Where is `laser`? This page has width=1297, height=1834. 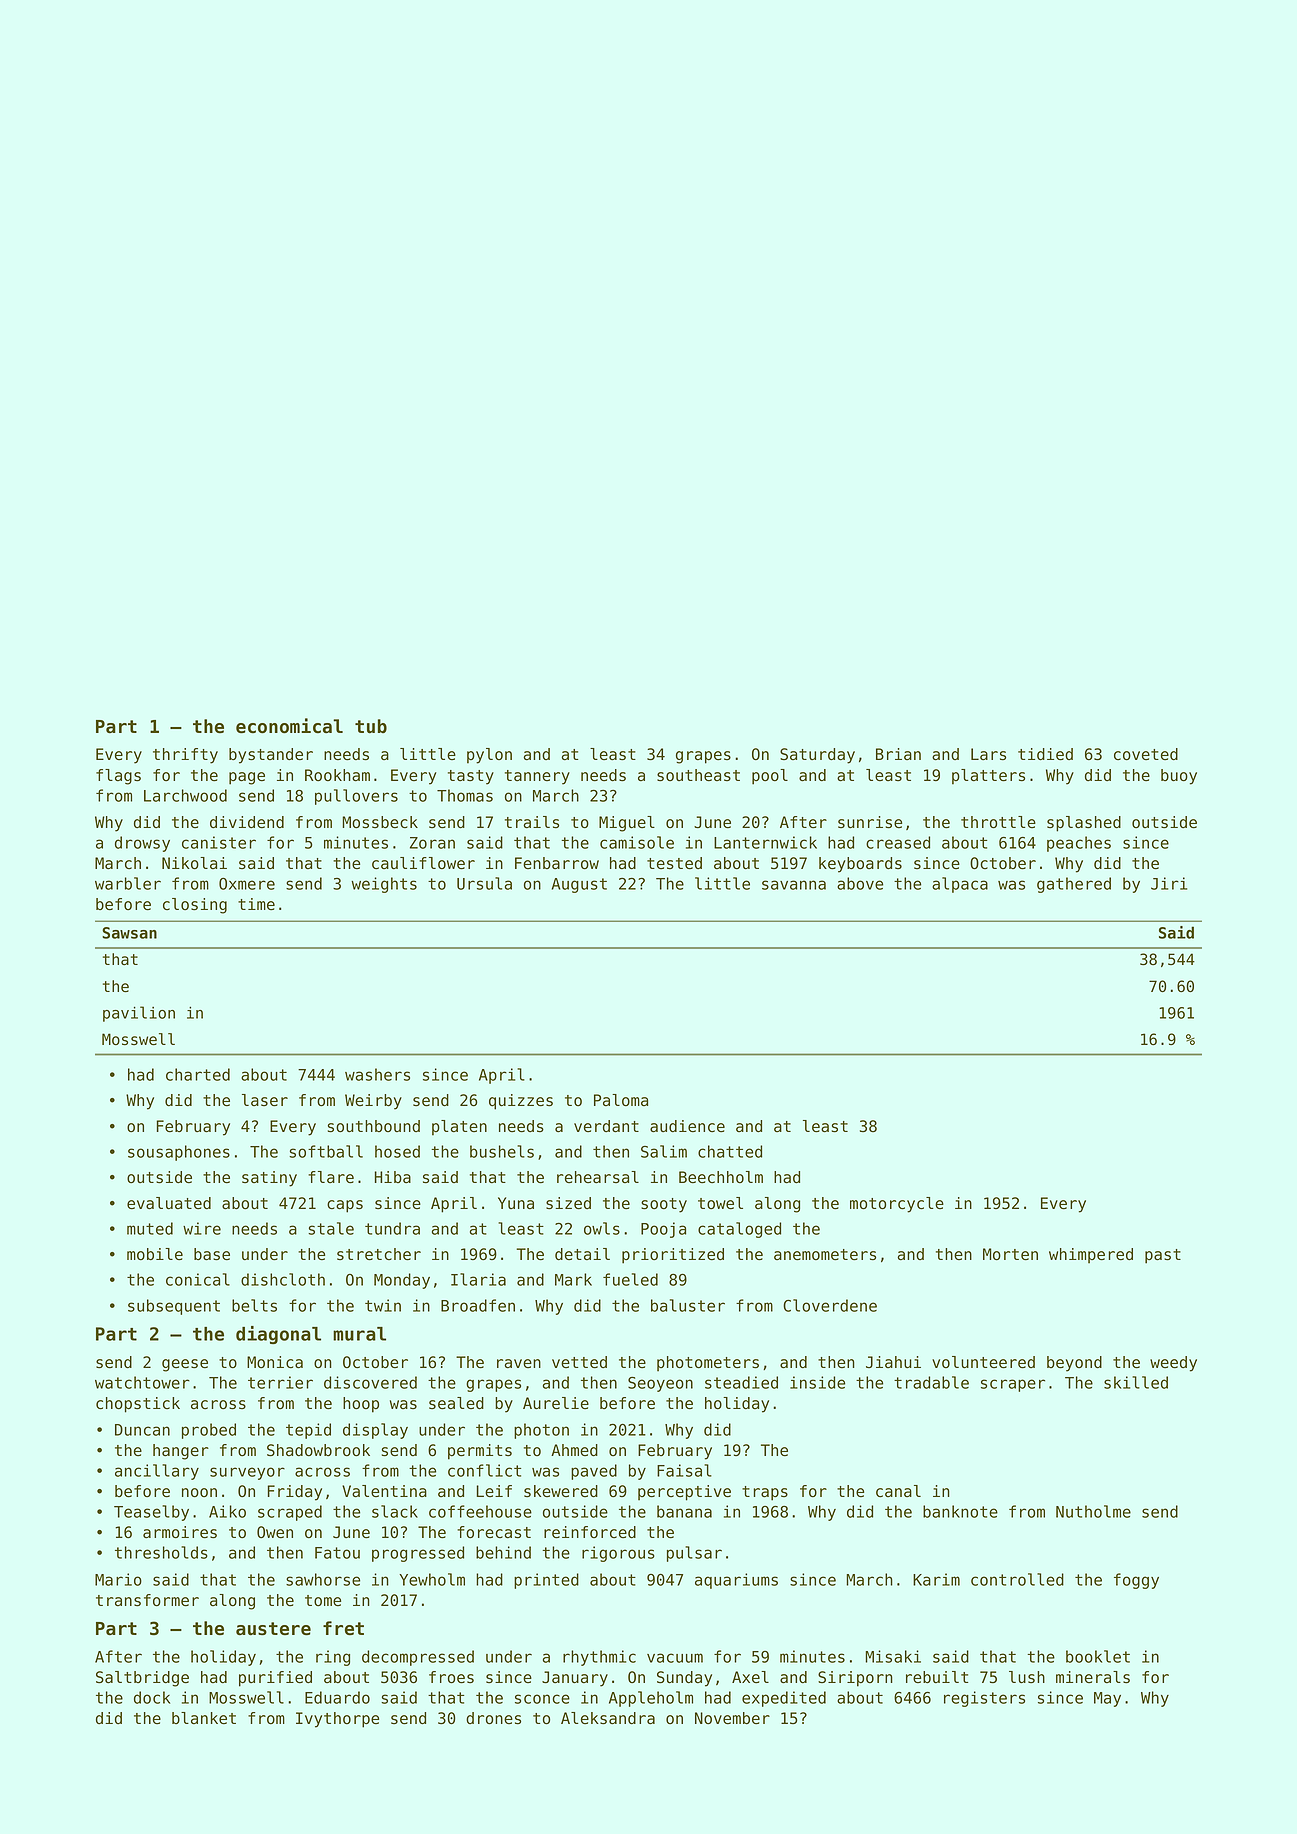
laser is located at coordinates (265, 1100).
